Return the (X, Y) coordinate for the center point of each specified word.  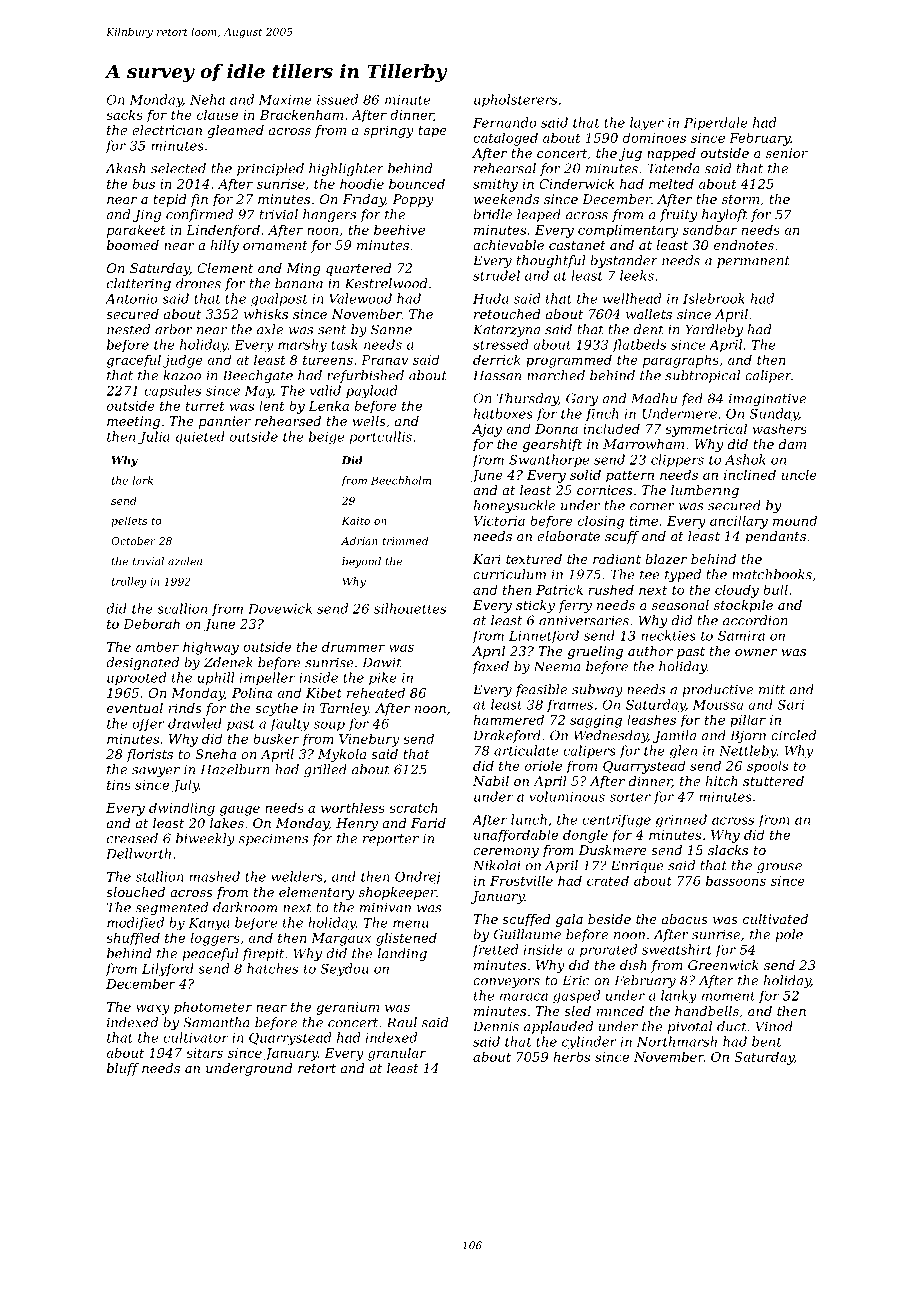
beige (326, 437)
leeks (637, 275)
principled (270, 169)
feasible (541, 690)
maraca (524, 997)
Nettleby (748, 751)
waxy (153, 1009)
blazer (666, 559)
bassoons (736, 880)
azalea (185, 561)
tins (119, 785)
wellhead (632, 298)
